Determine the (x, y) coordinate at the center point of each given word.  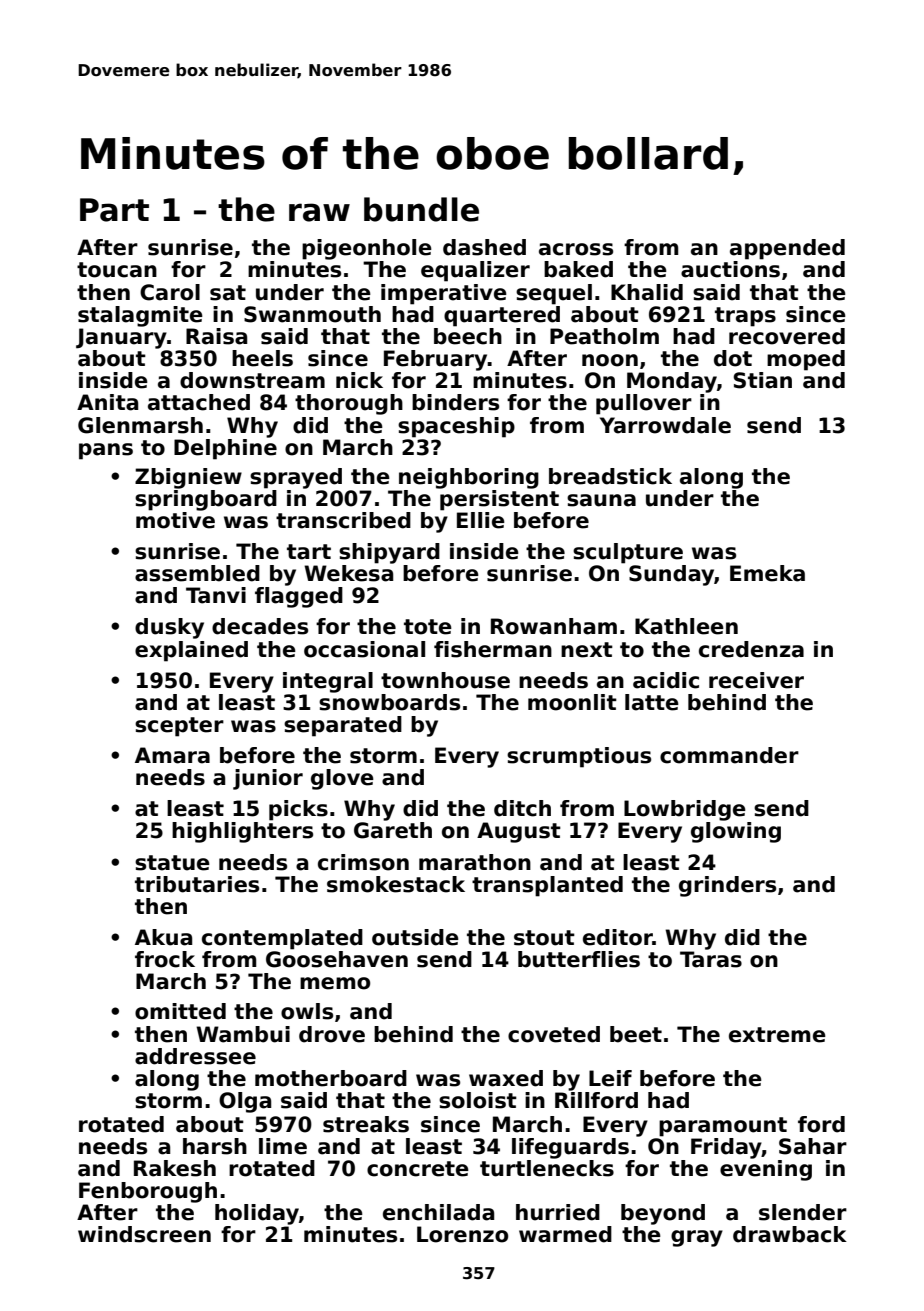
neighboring (469, 478)
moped (806, 360)
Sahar (813, 1146)
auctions (730, 269)
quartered (502, 316)
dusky (169, 628)
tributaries (197, 884)
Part (114, 210)
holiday (257, 1214)
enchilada (438, 1212)
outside (415, 937)
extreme (777, 1035)
